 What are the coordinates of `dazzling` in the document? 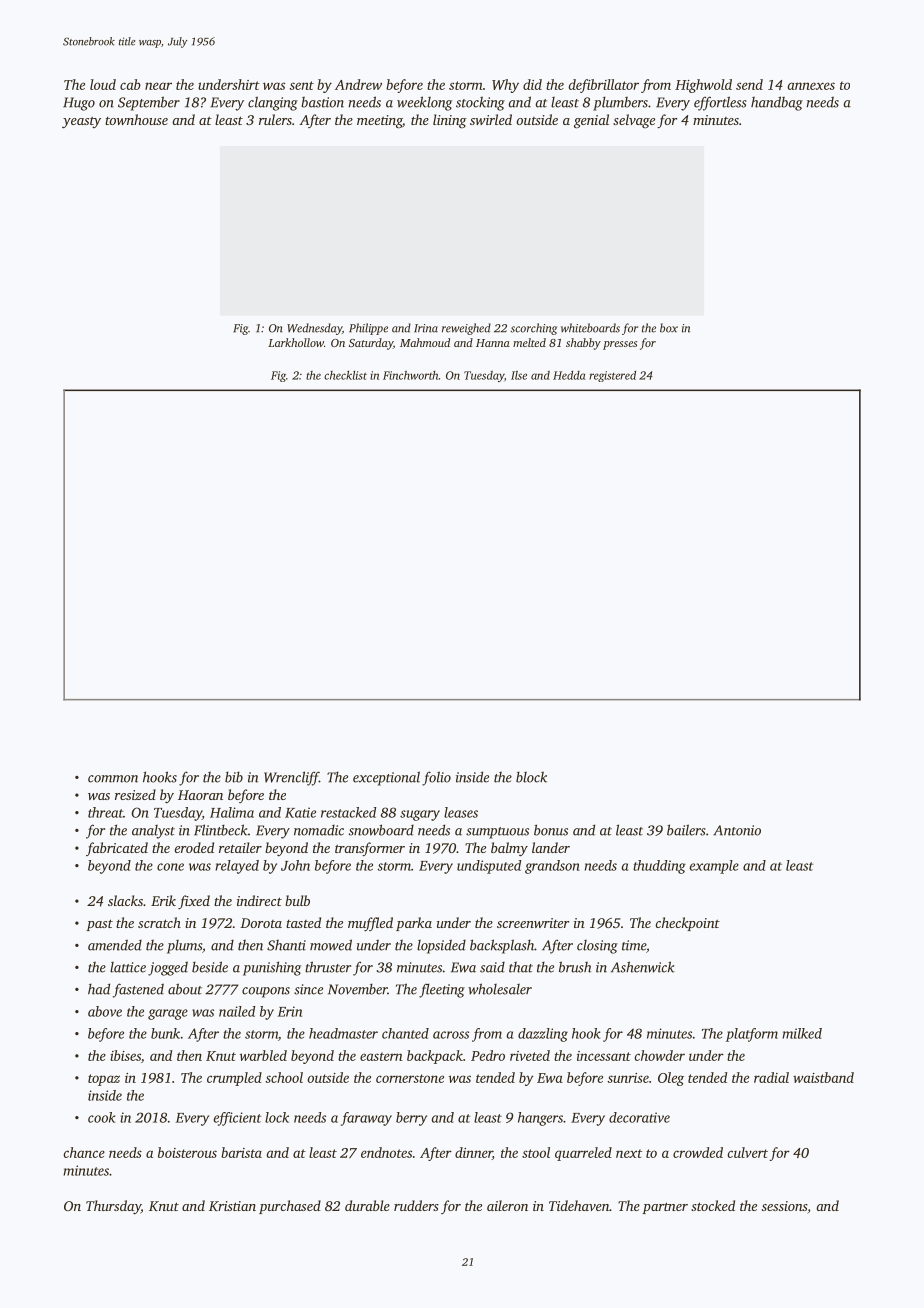 It's located at (543, 1035).
